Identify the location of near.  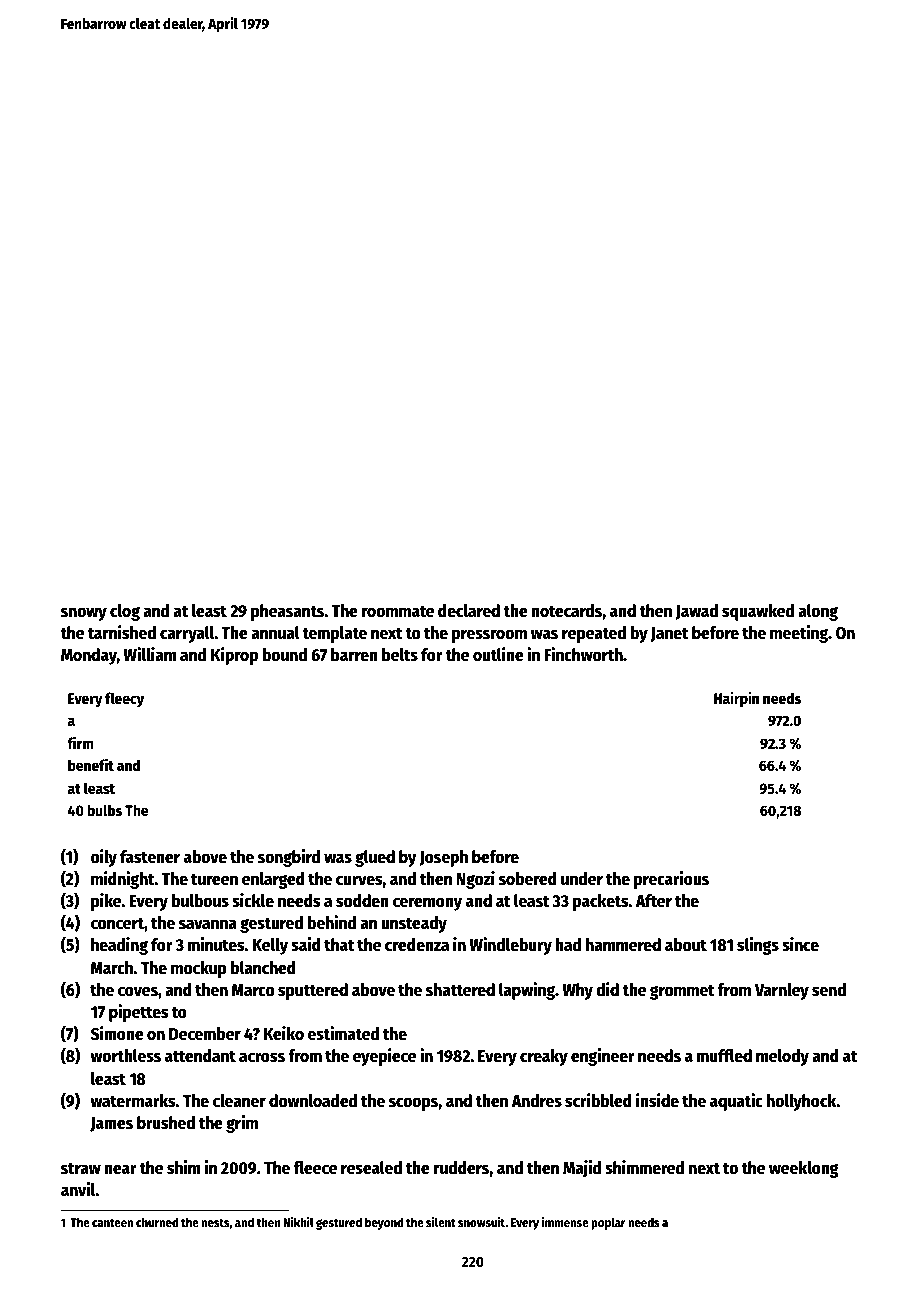
(120, 1169).
